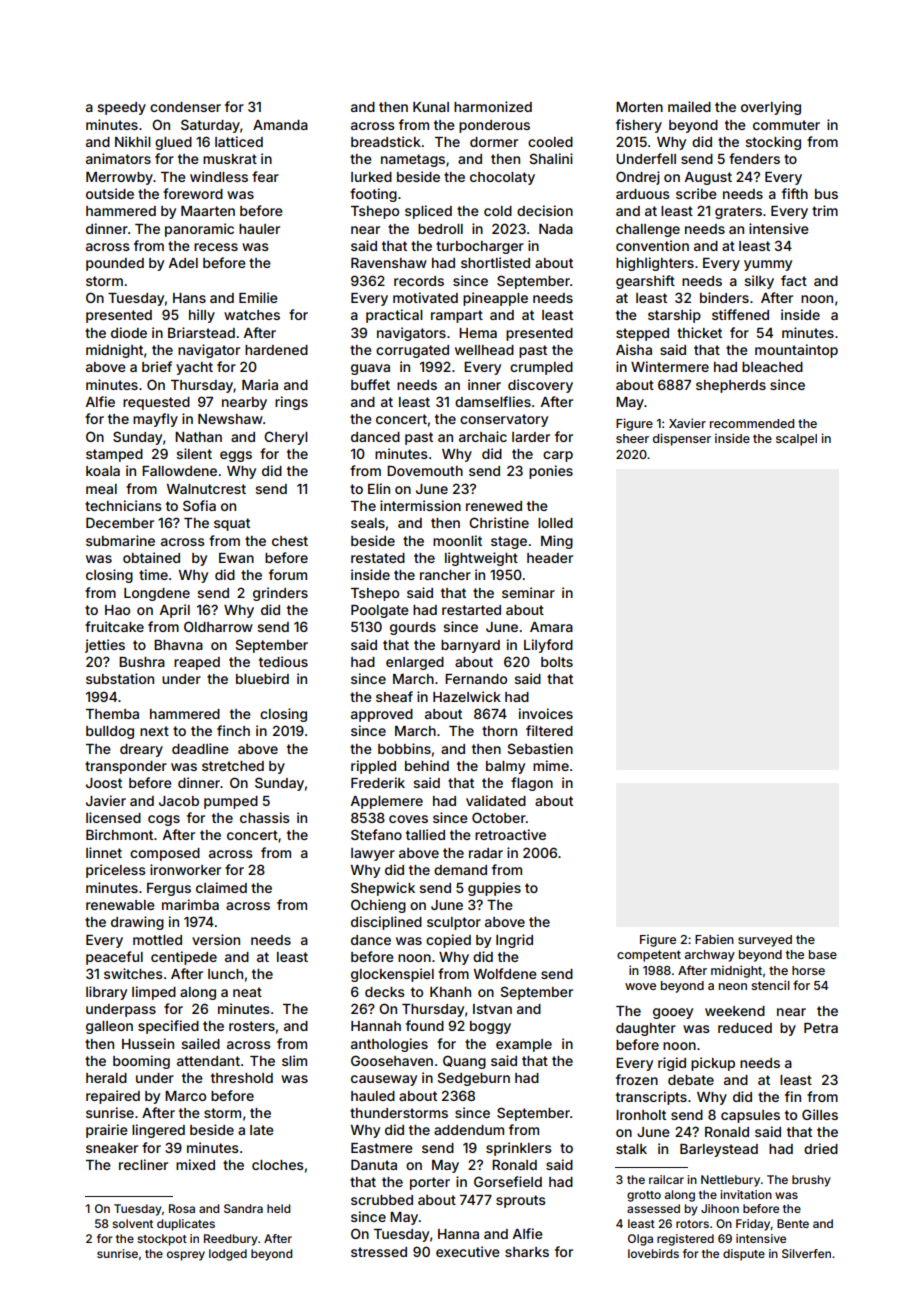  What do you see at coordinates (106, 800) in the document?
I see `Javier` at bounding box center [106, 800].
